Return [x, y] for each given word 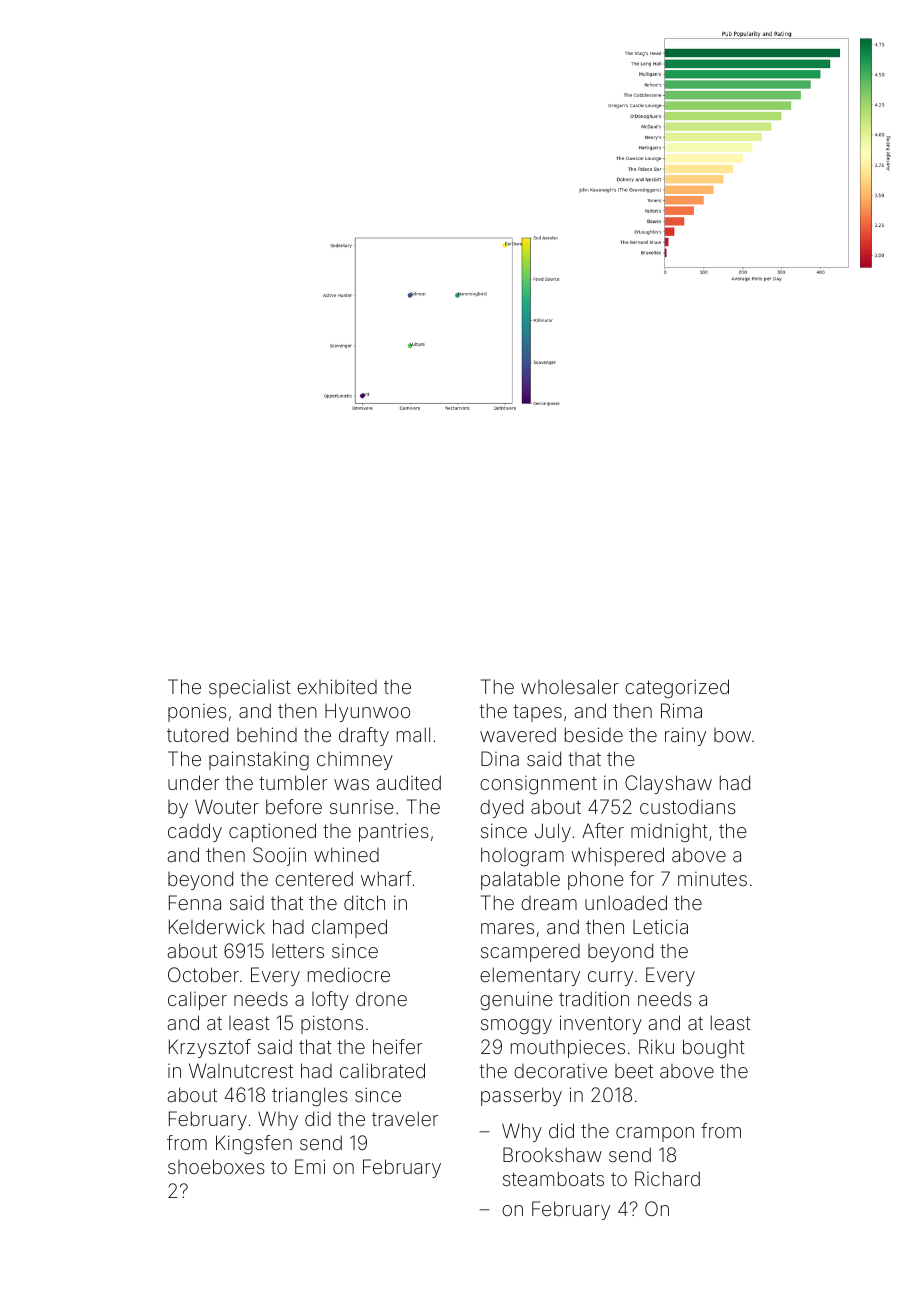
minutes [712, 879]
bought [714, 1049]
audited [409, 782]
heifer [397, 1046]
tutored [197, 734]
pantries [394, 832]
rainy [685, 736]
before [294, 806]
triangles [310, 1097]
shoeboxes [216, 1166]
